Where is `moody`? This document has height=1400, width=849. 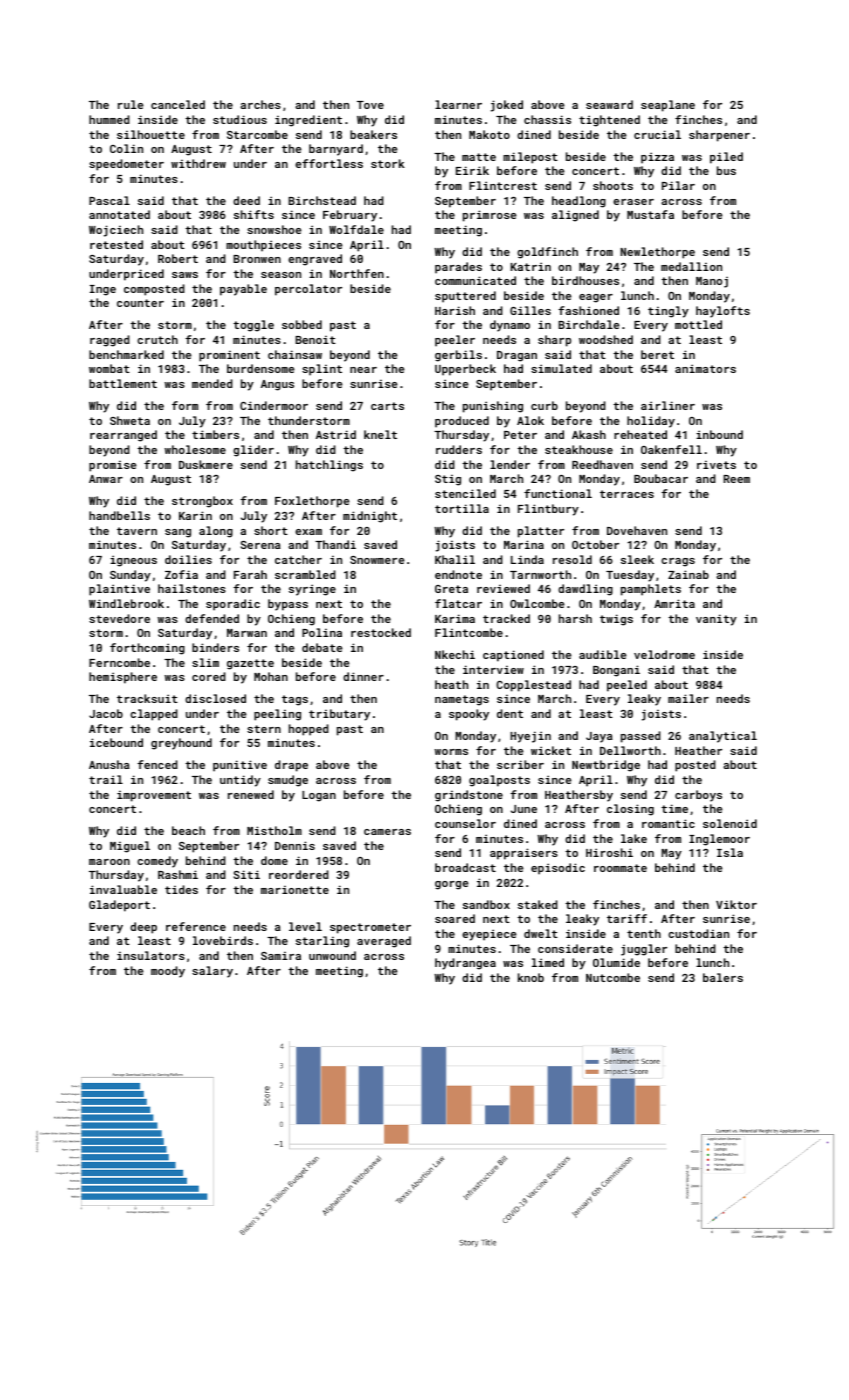 moody is located at coordinates (168, 972).
